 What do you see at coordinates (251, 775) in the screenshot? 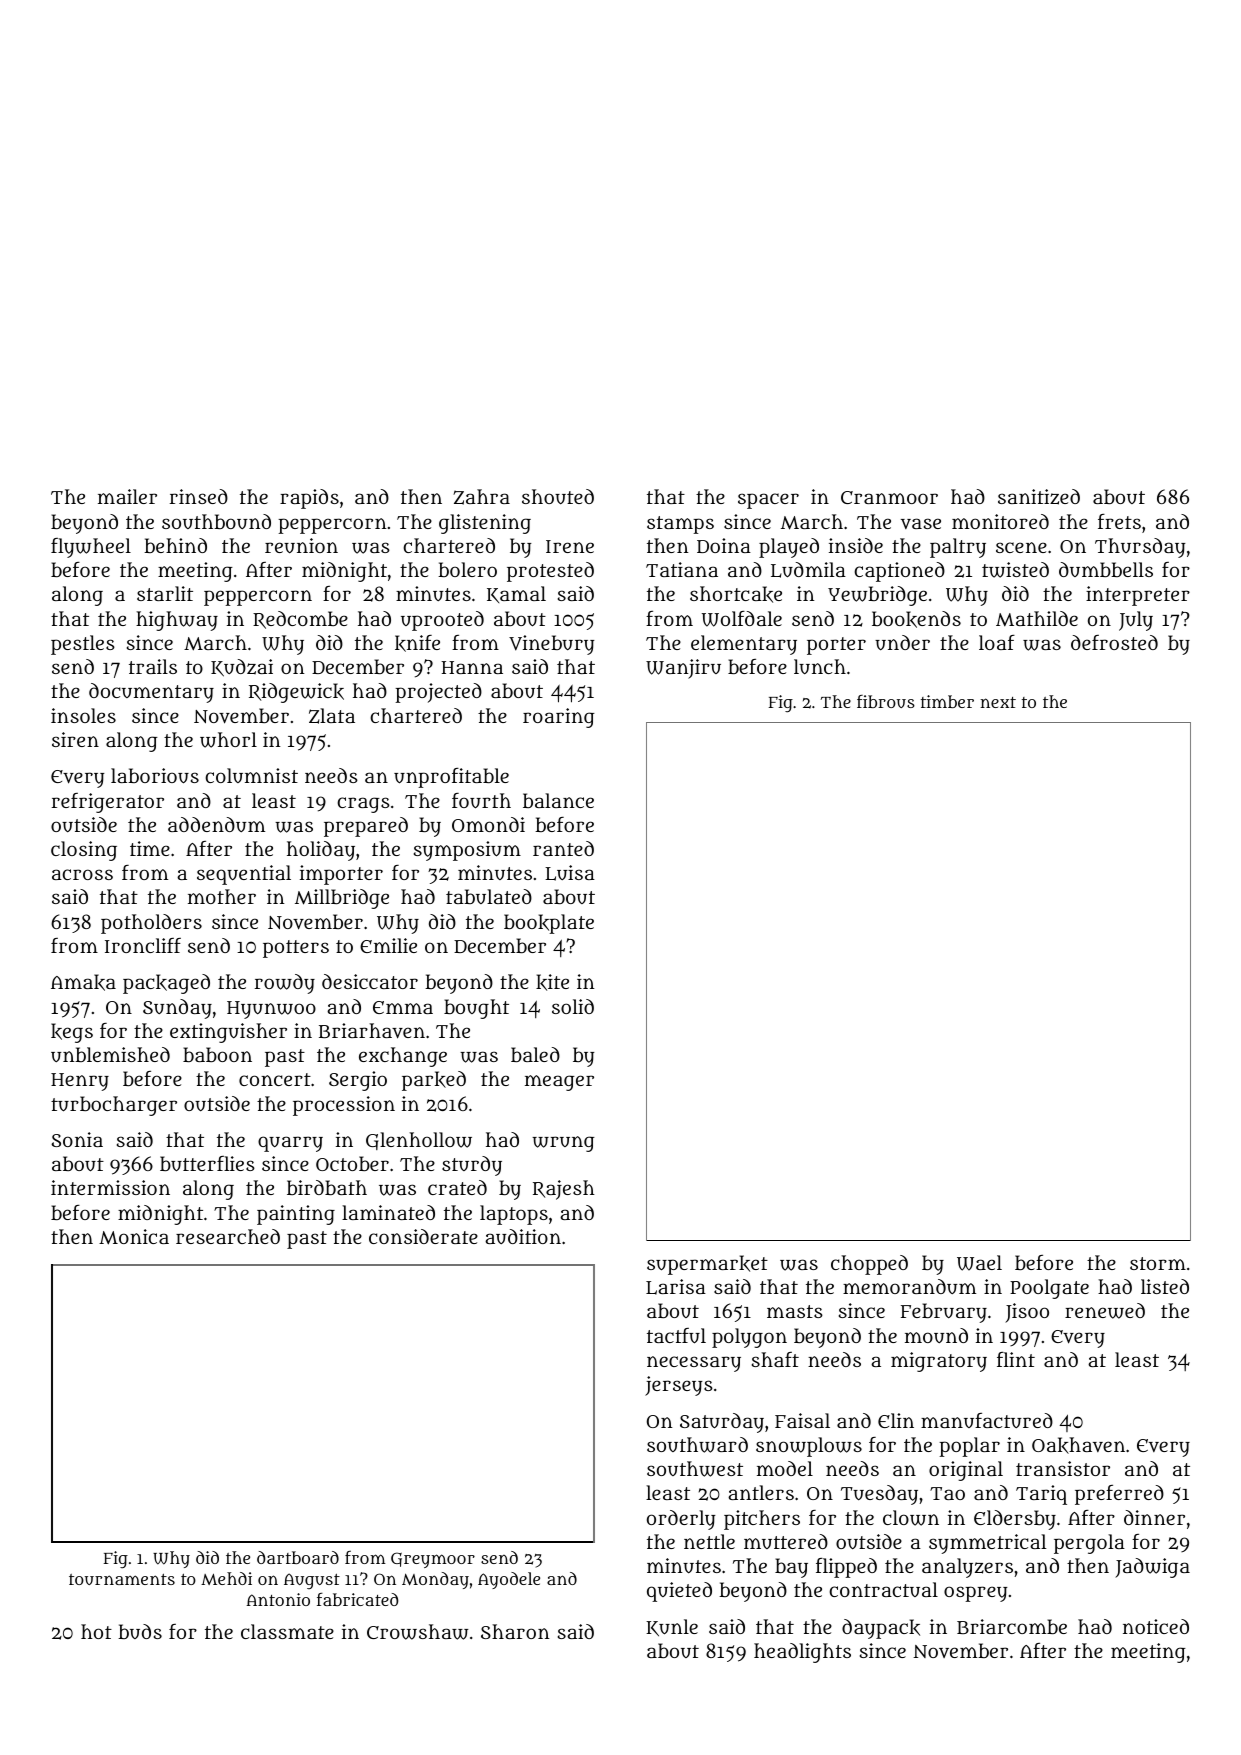
I see `columnist` at bounding box center [251, 775].
